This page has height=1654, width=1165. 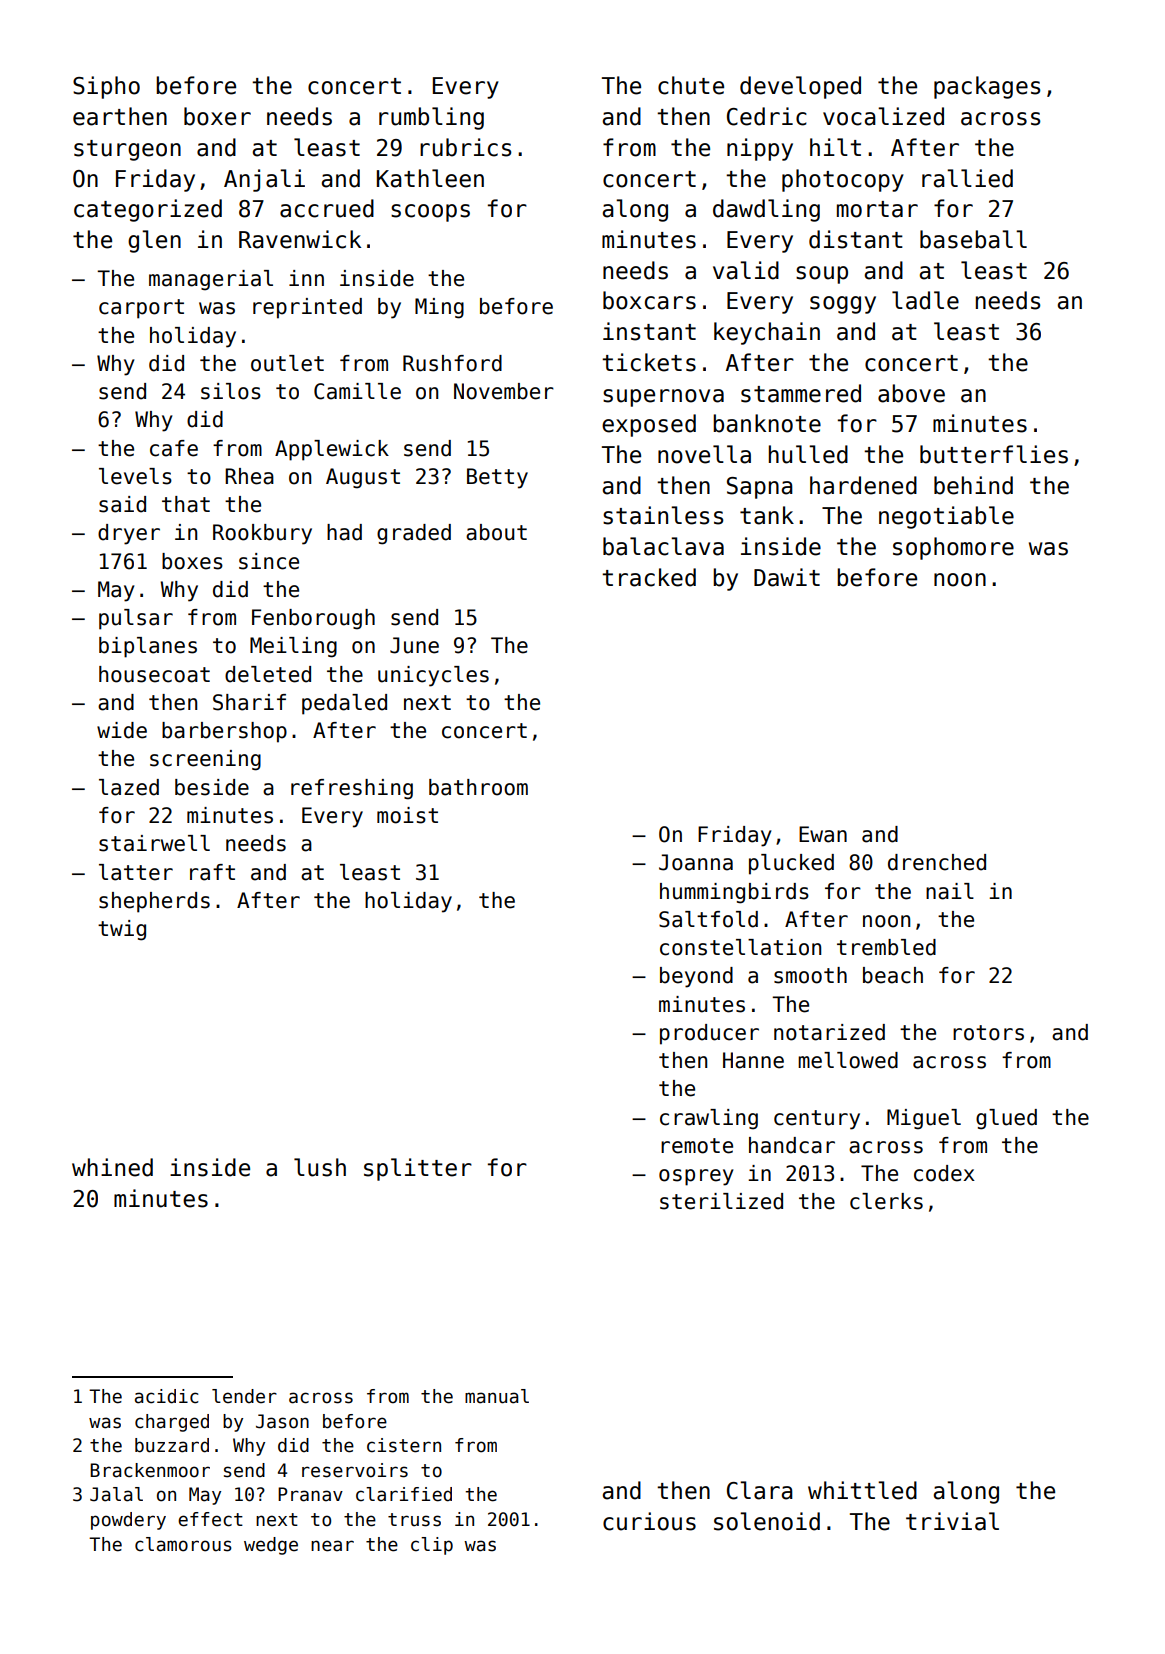 I want to click on carport, so click(x=141, y=309).
